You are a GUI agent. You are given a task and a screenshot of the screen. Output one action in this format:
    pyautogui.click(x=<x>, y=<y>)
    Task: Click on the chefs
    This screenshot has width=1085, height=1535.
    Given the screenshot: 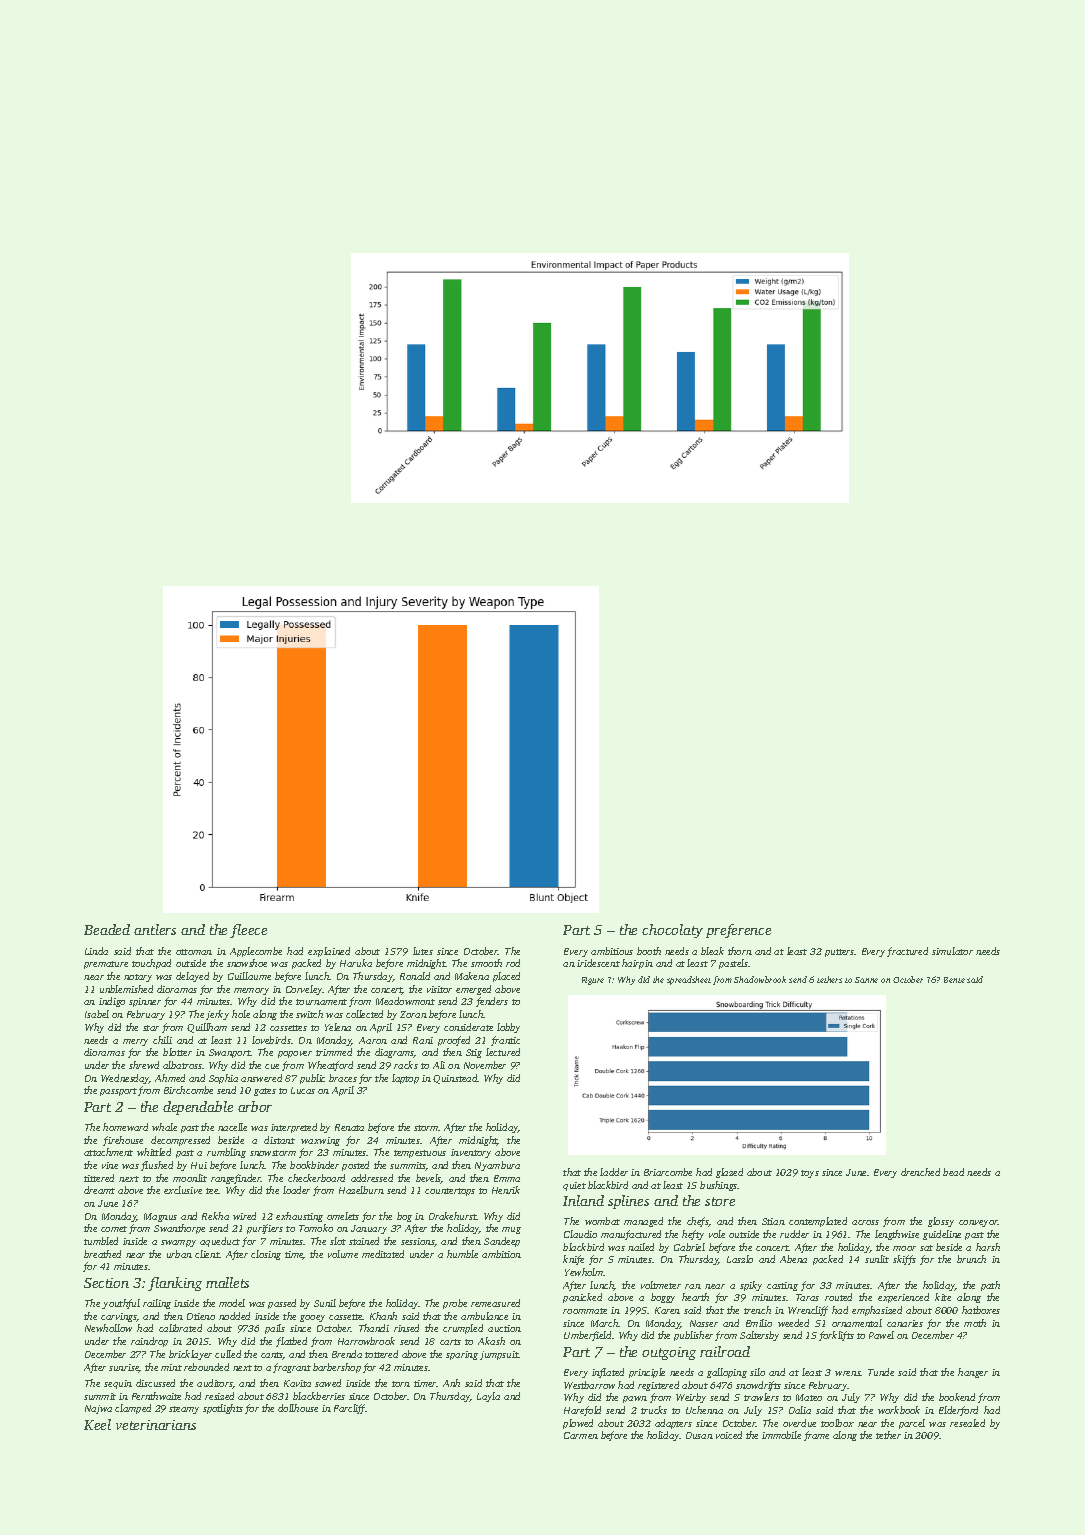 What is the action you would take?
    pyautogui.click(x=698, y=1222)
